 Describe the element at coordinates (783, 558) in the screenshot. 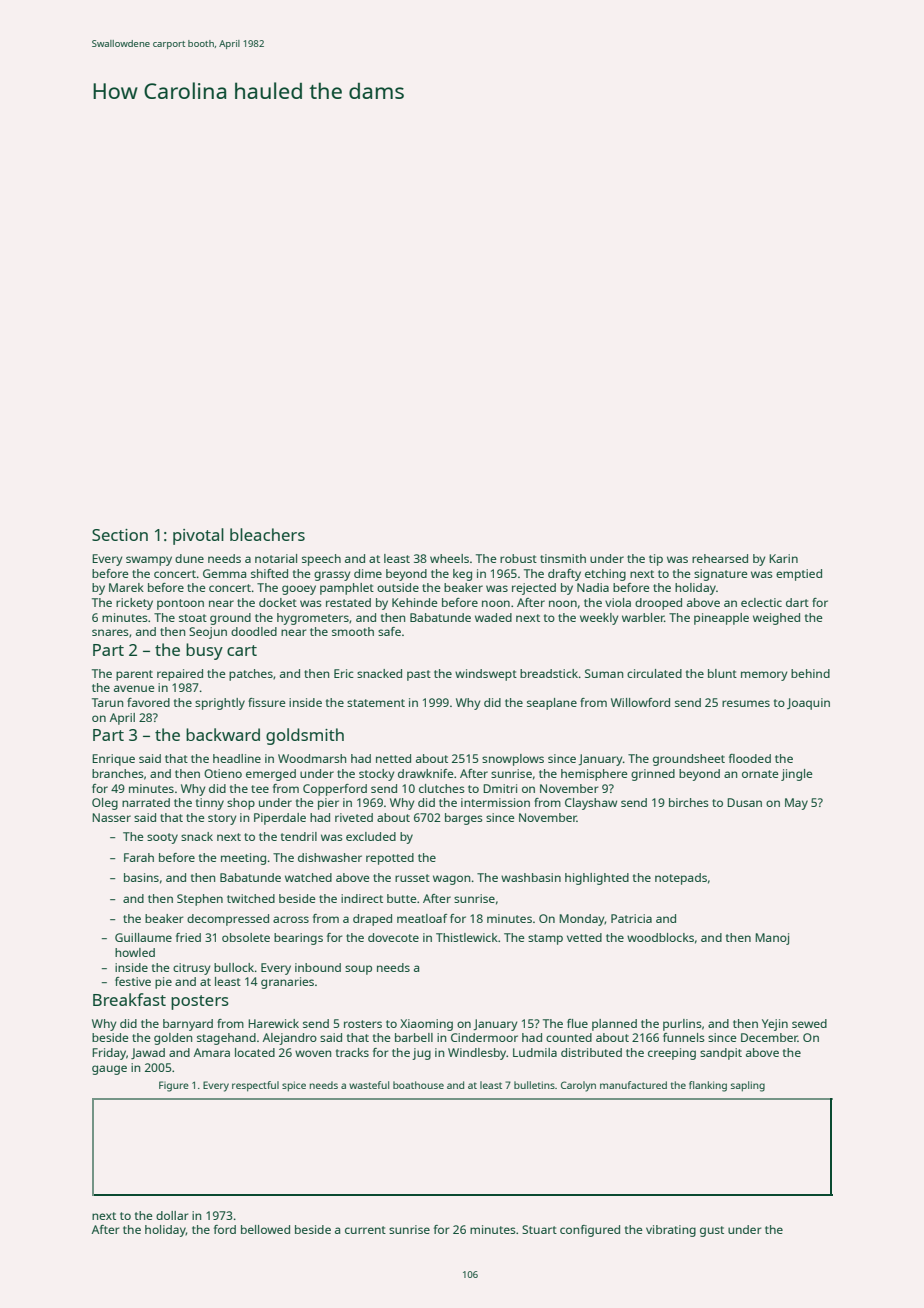

I see `Karin` at that location.
